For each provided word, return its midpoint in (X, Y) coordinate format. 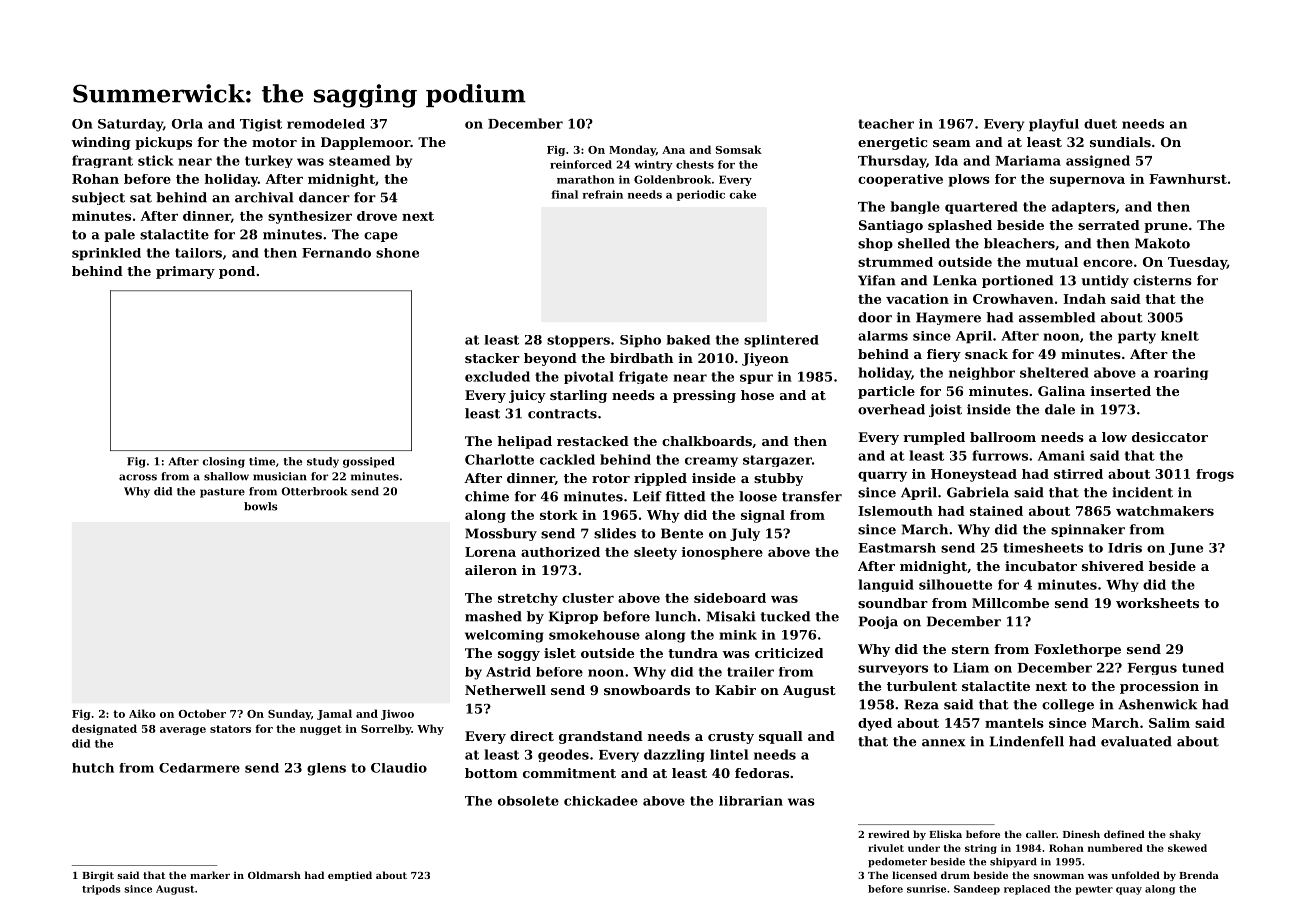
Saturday (130, 125)
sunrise (926, 889)
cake (742, 194)
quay (1129, 891)
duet (1100, 124)
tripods (101, 890)
